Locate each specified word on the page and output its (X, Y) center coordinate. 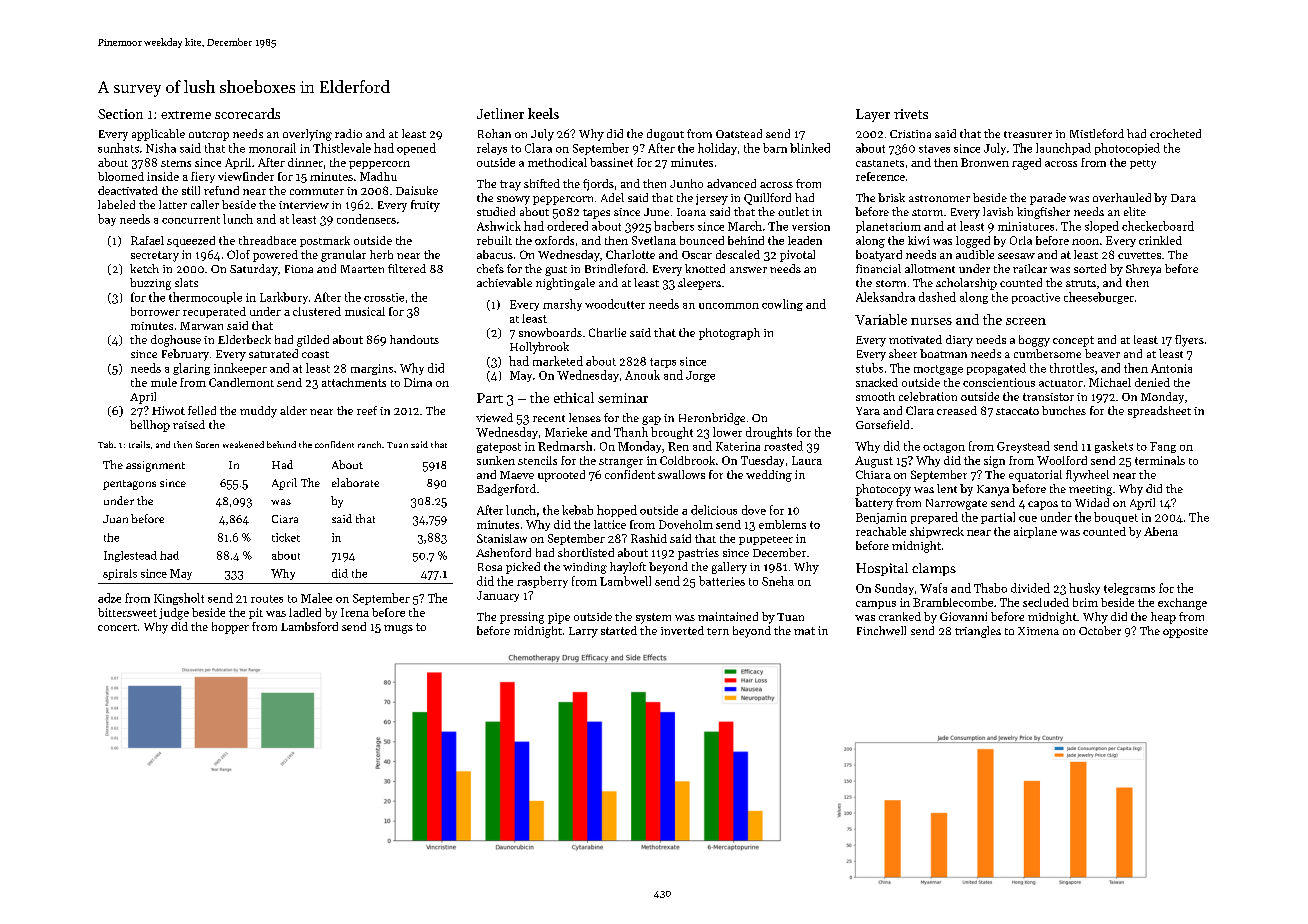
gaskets (1114, 447)
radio (348, 133)
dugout (665, 135)
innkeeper (240, 369)
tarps (663, 363)
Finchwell (881, 630)
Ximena (1038, 631)
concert (117, 627)
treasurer (1028, 134)
